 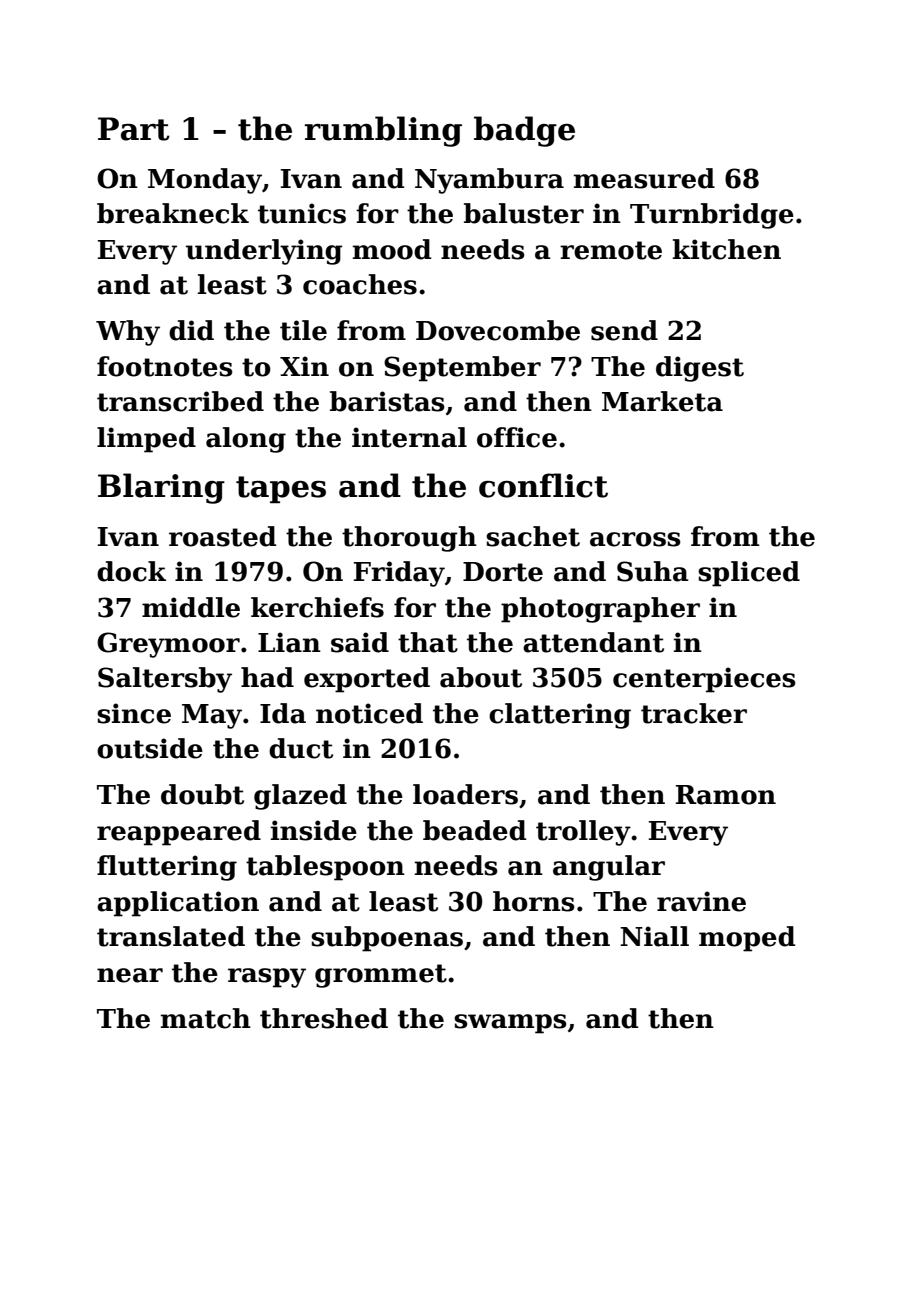 What do you see at coordinates (524, 131) in the document?
I see `badge` at bounding box center [524, 131].
